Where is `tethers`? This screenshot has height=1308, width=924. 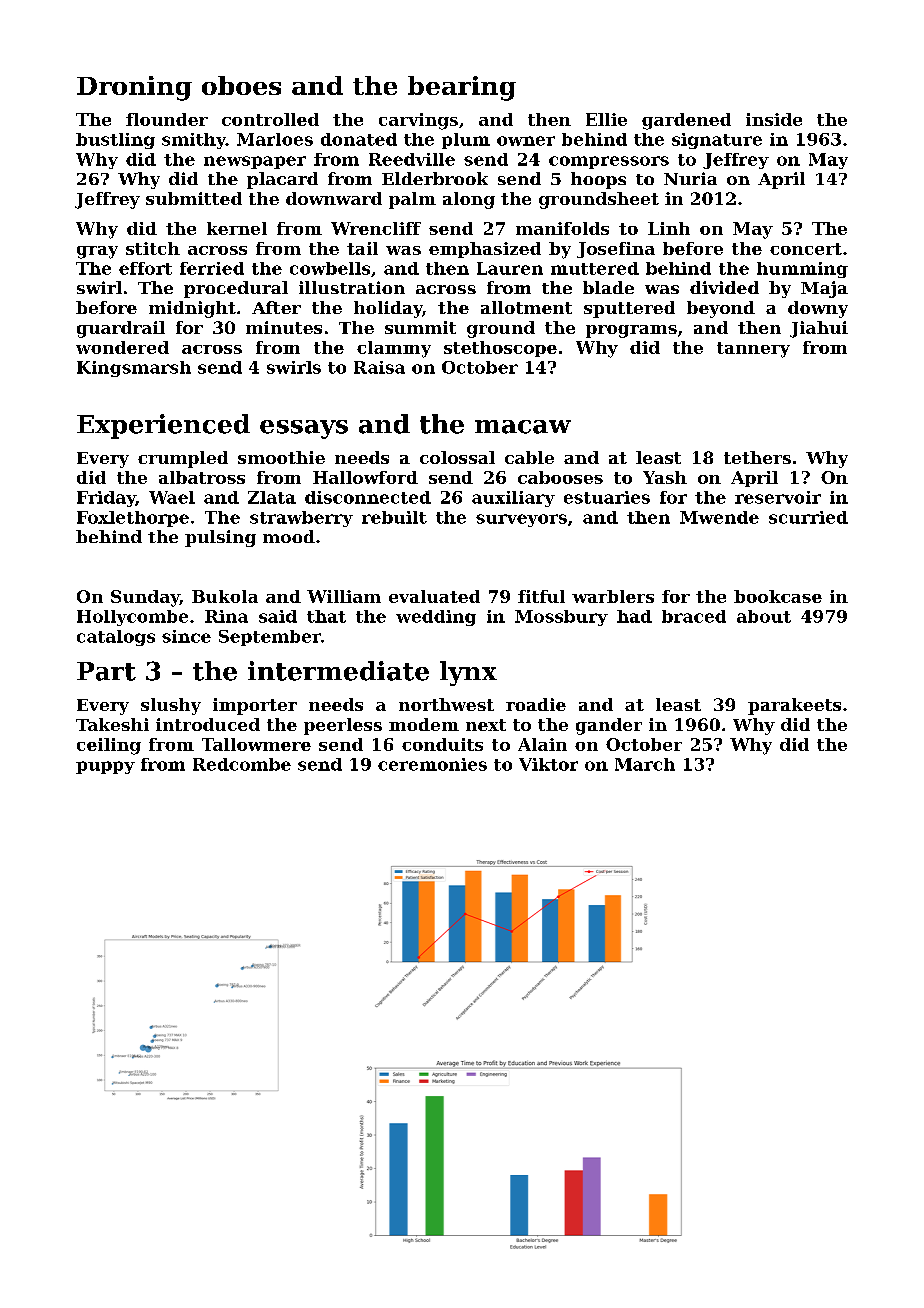 tethers is located at coordinates (757, 457).
